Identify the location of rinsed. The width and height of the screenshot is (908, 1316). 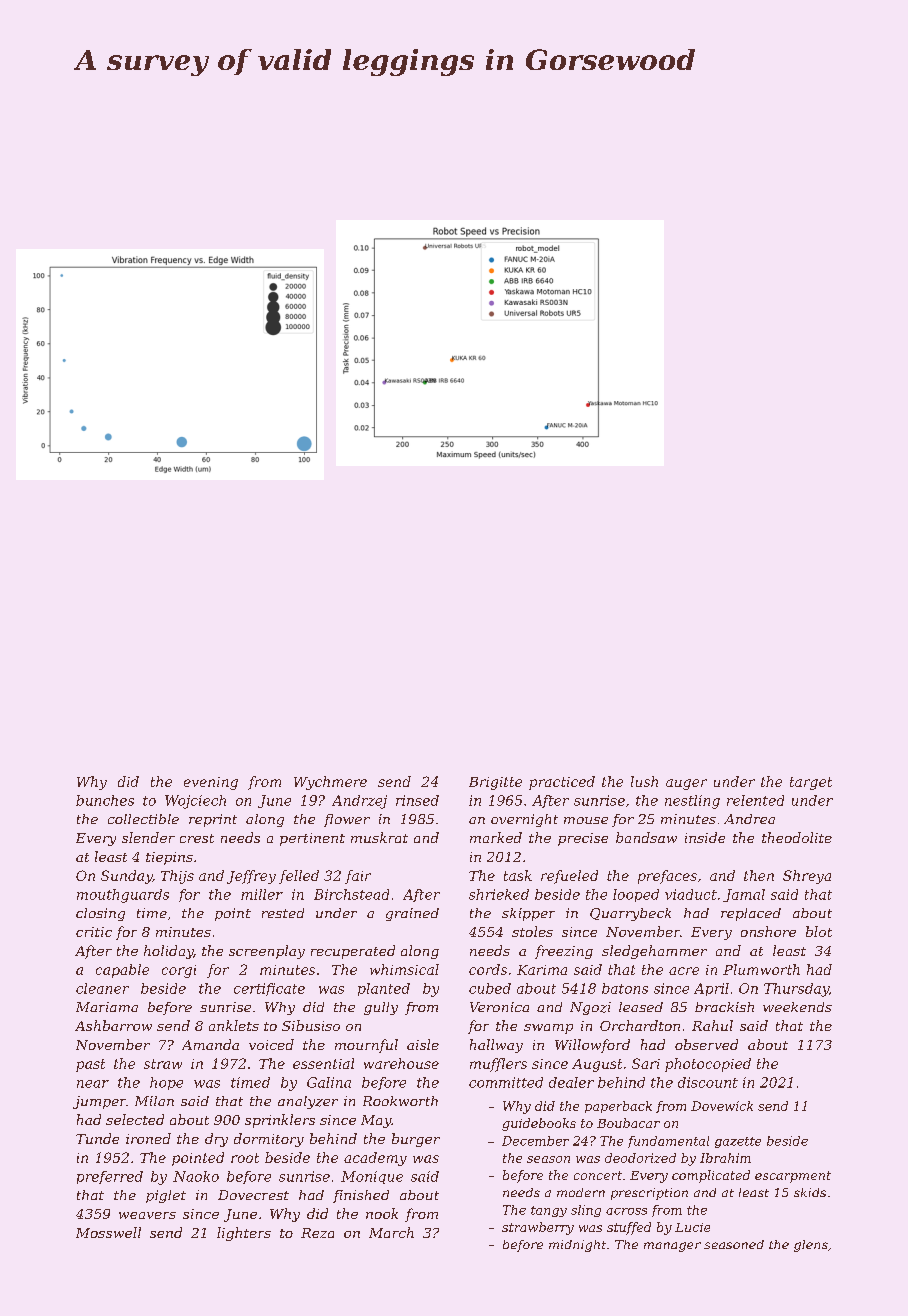
(417, 800).
